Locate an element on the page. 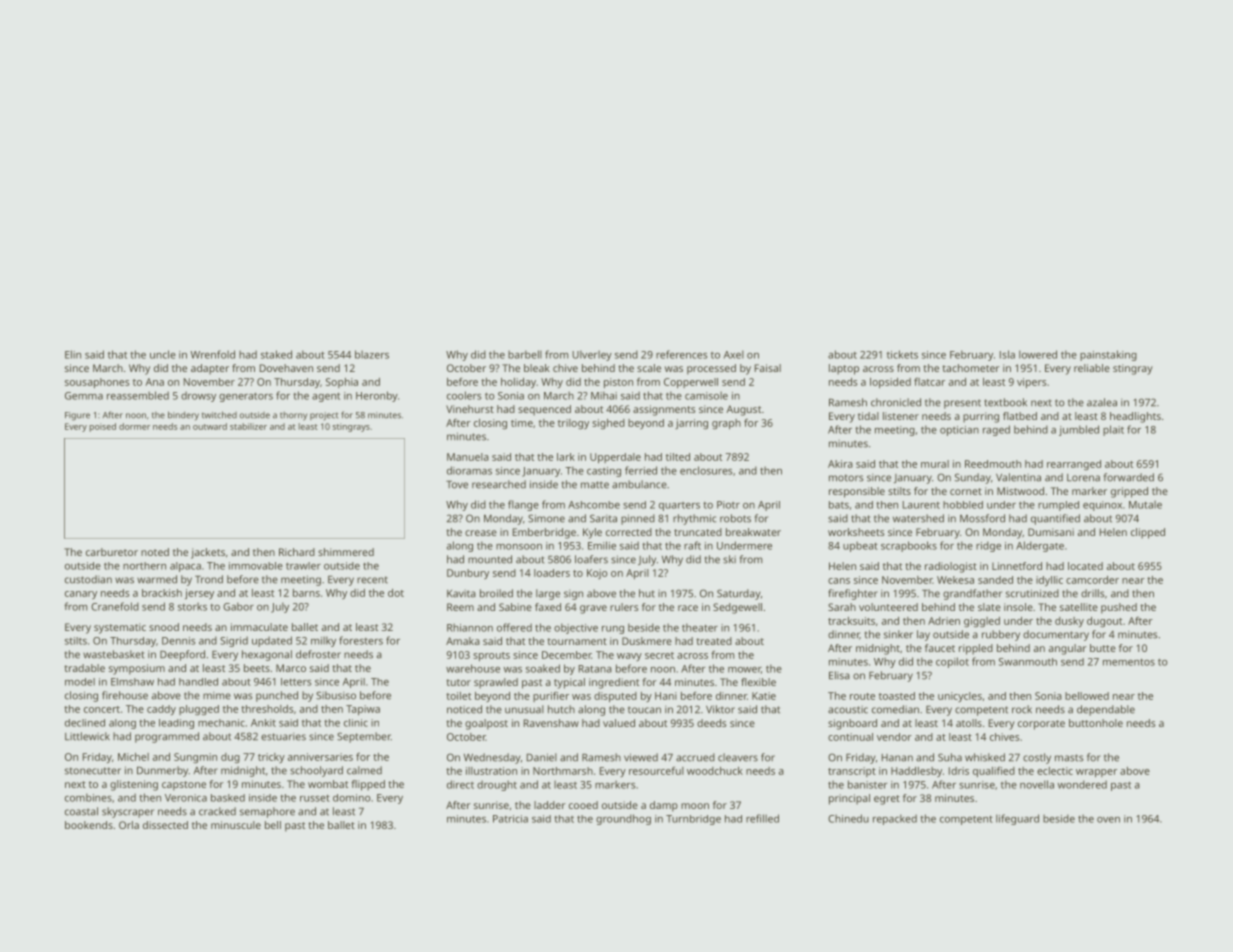 Image resolution: width=1233 pixels, height=952 pixels. lifeguard is located at coordinates (1017, 819).
